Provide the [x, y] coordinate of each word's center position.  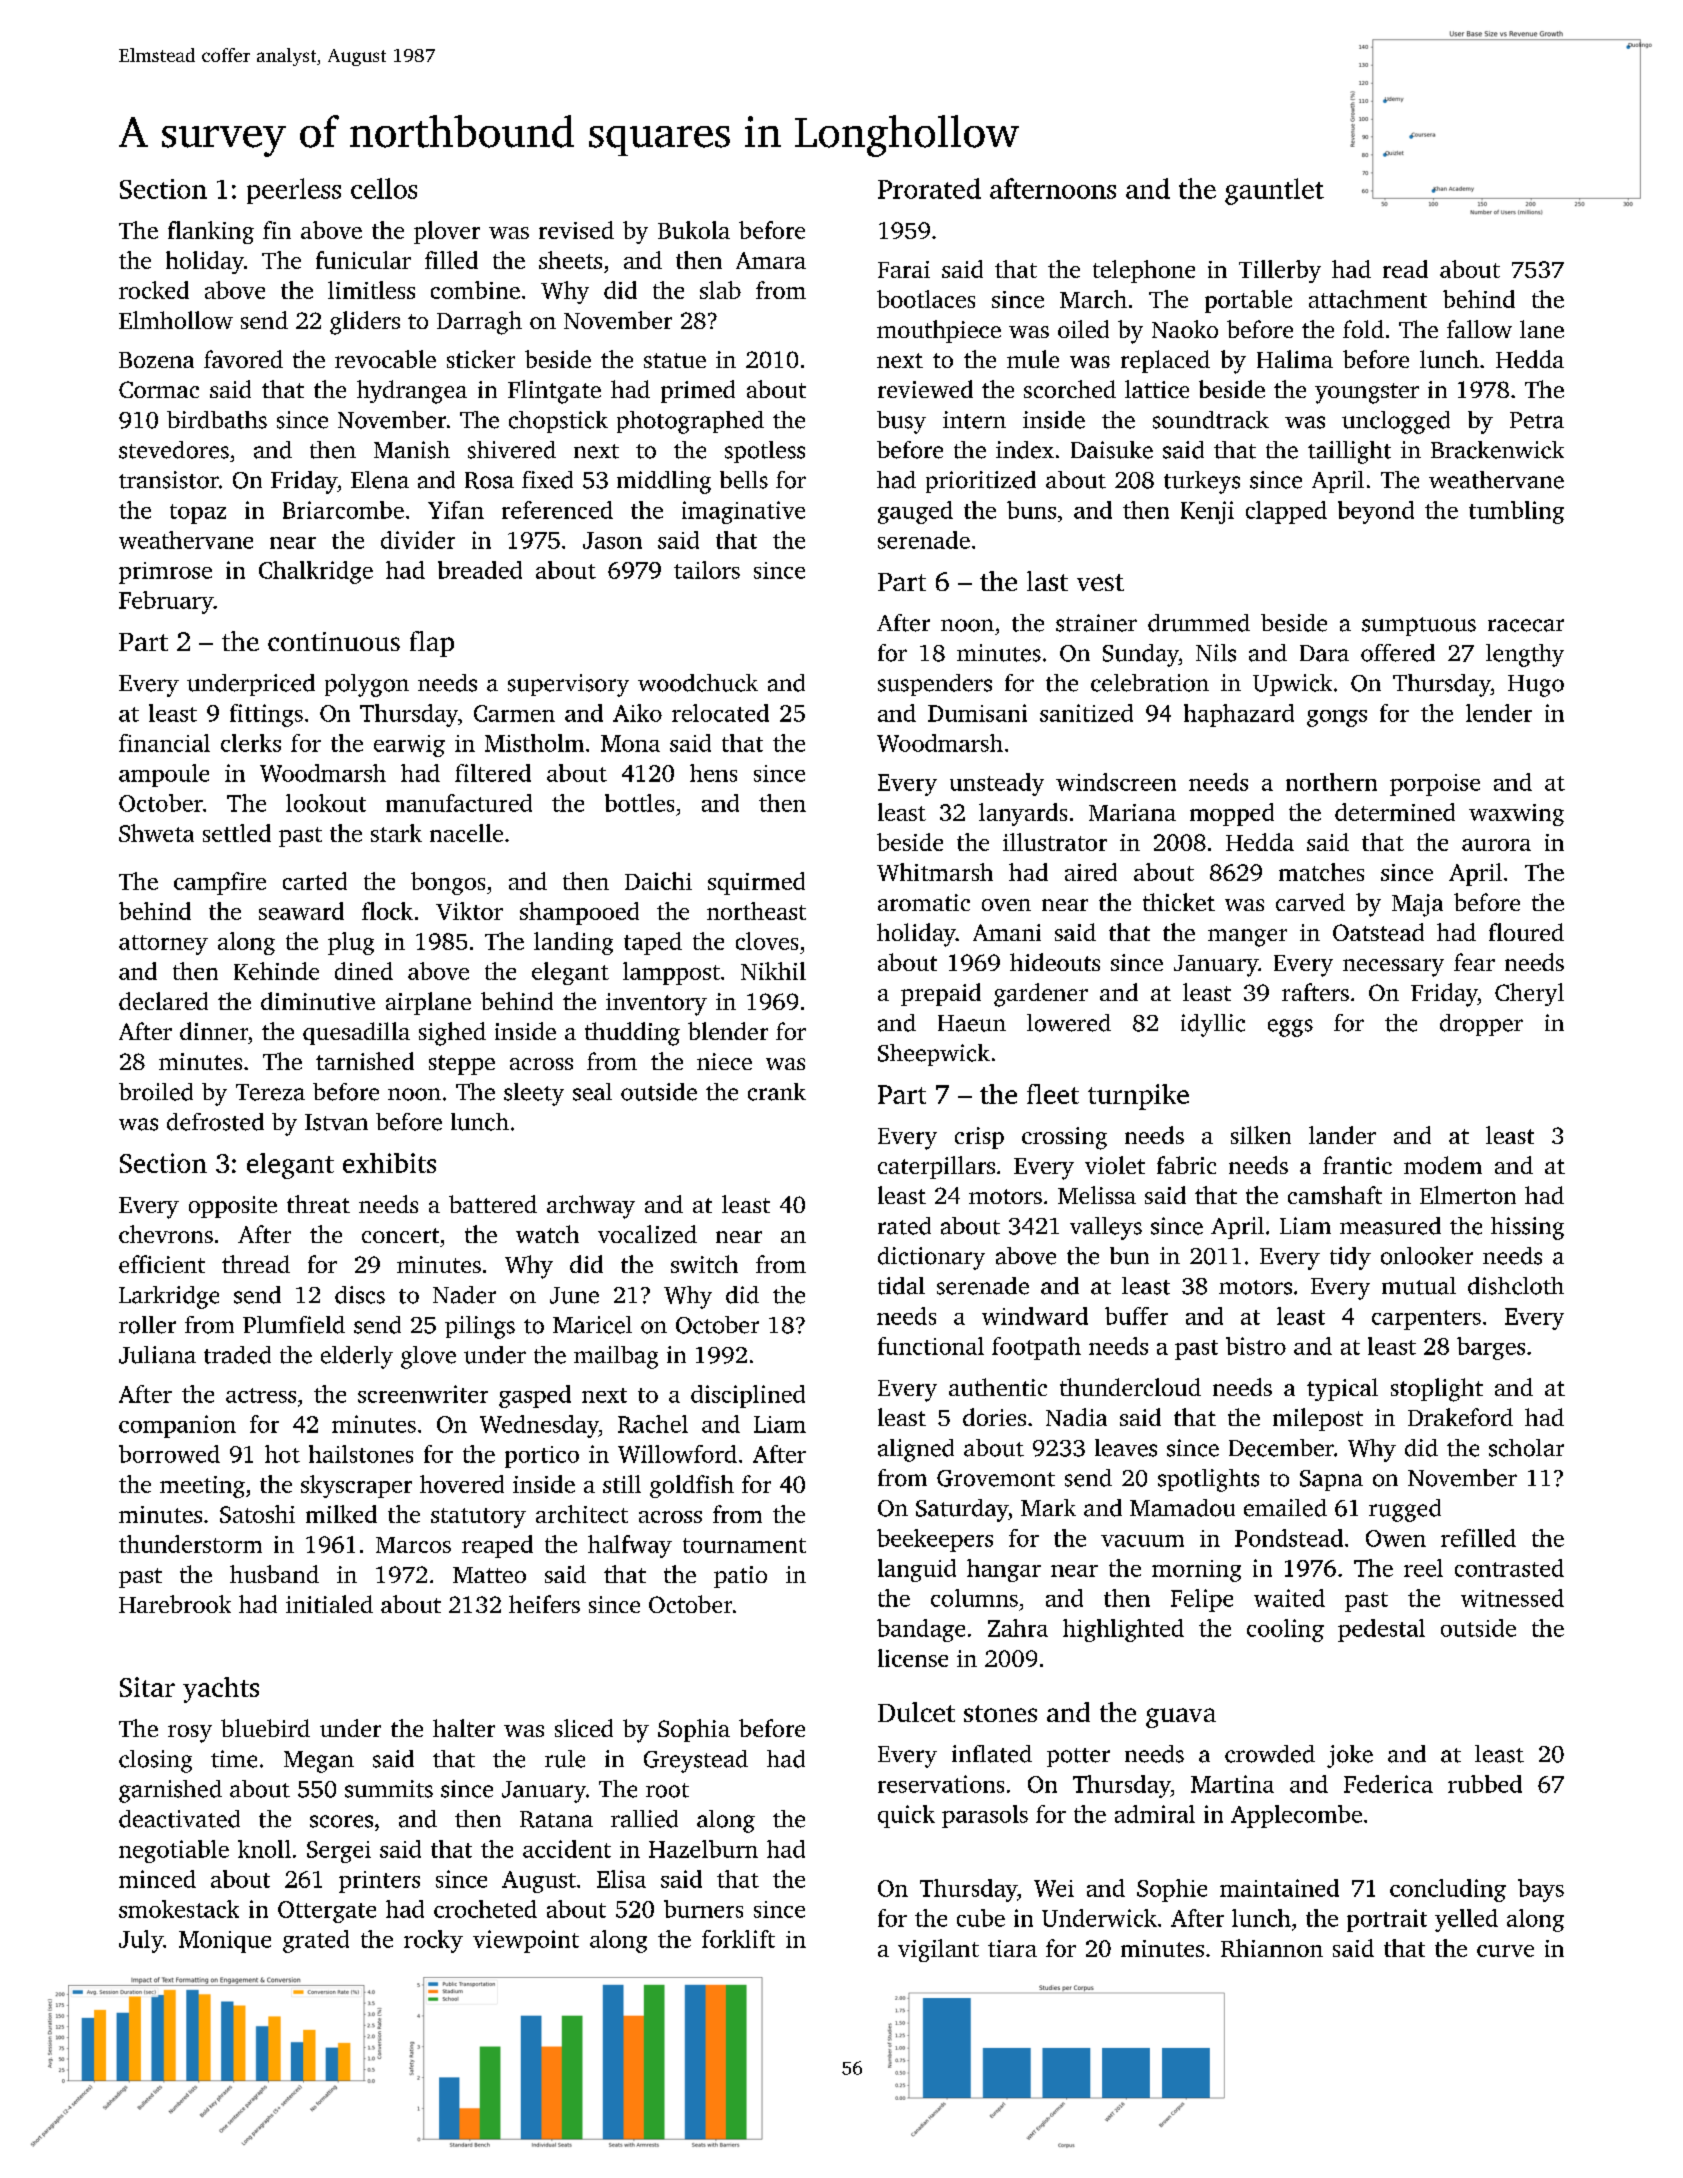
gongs [1337, 718]
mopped [1232, 814]
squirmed [756, 883]
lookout [326, 803]
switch [704, 1264]
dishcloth [1516, 1286]
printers [379, 1882]
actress [261, 1395]
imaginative [743, 512]
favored [243, 359]
